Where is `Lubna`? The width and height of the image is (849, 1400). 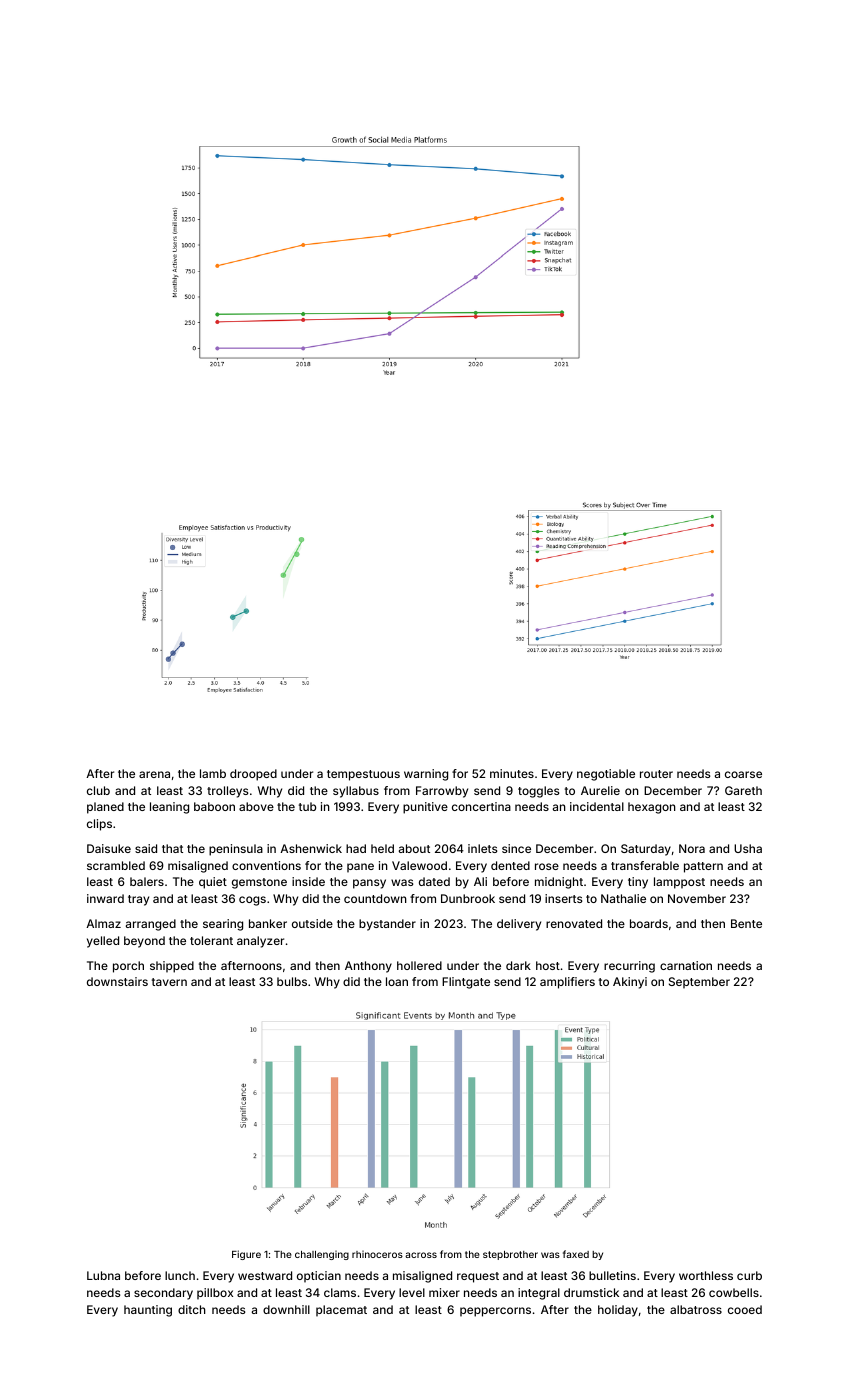 Lubna is located at coordinates (103, 1275).
